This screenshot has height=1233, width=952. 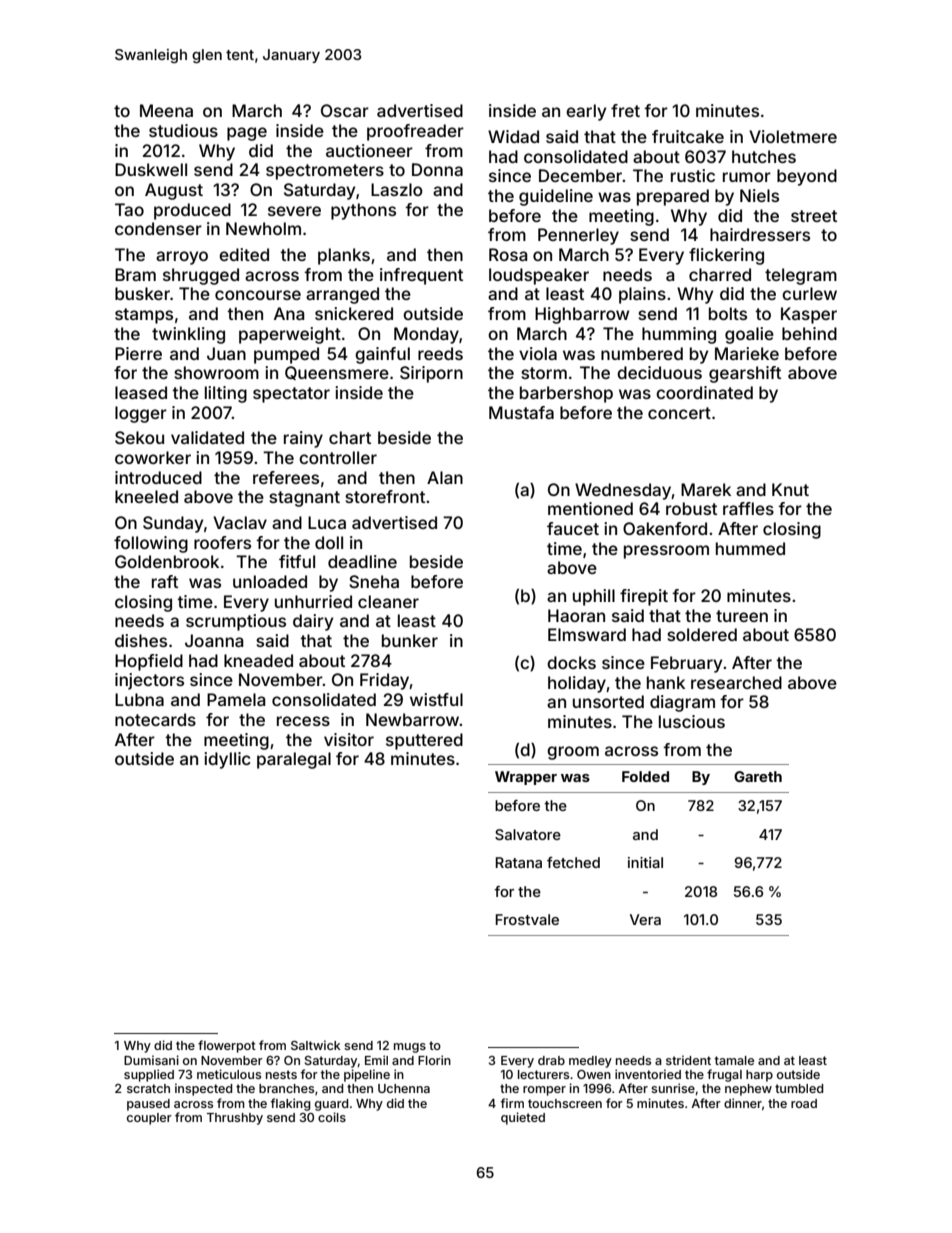 I want to click on Meena, so click(x=166, y=110).
